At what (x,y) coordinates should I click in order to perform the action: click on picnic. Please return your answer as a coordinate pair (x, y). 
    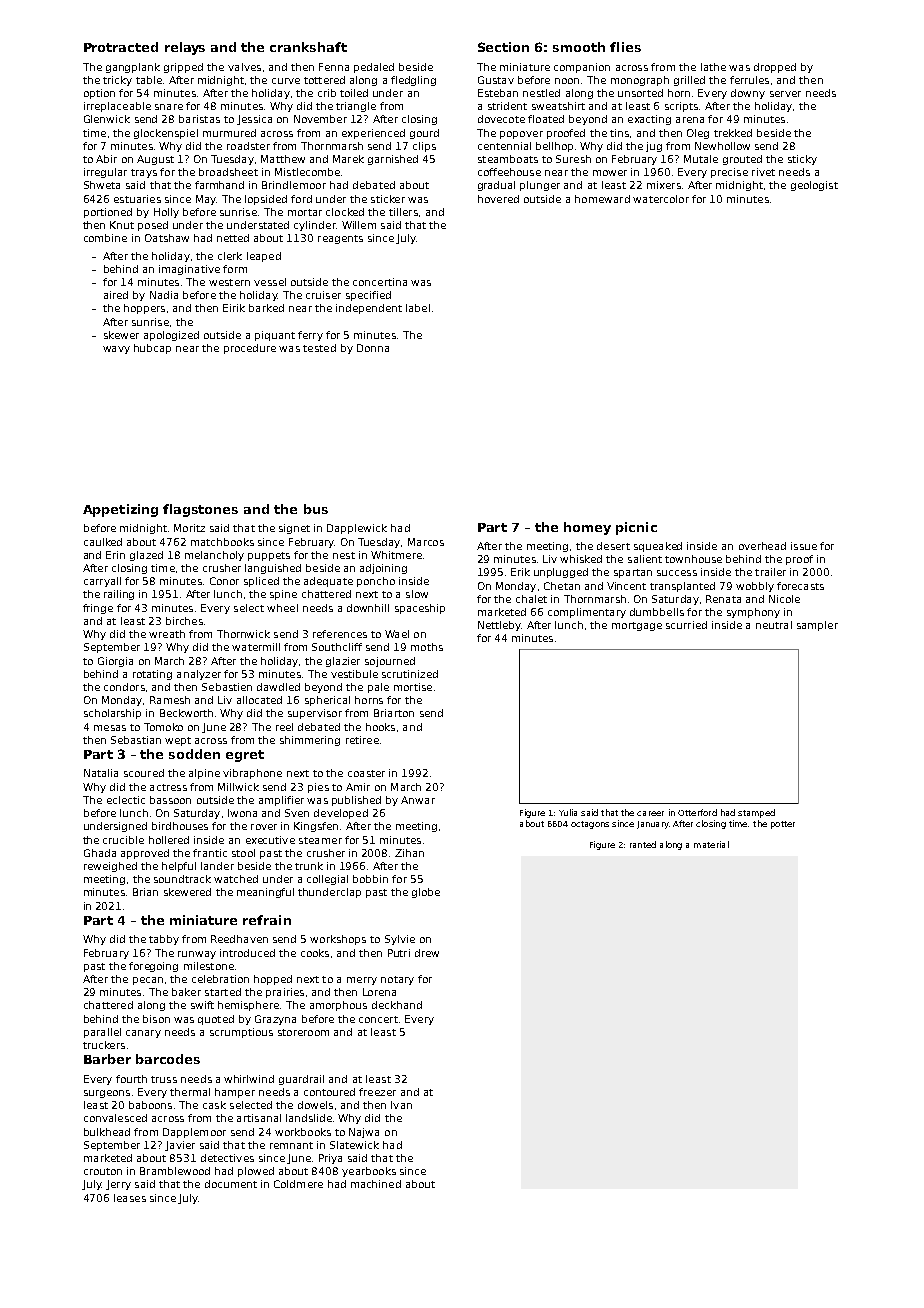
    Looking at the image, I should click on (636, 528).
